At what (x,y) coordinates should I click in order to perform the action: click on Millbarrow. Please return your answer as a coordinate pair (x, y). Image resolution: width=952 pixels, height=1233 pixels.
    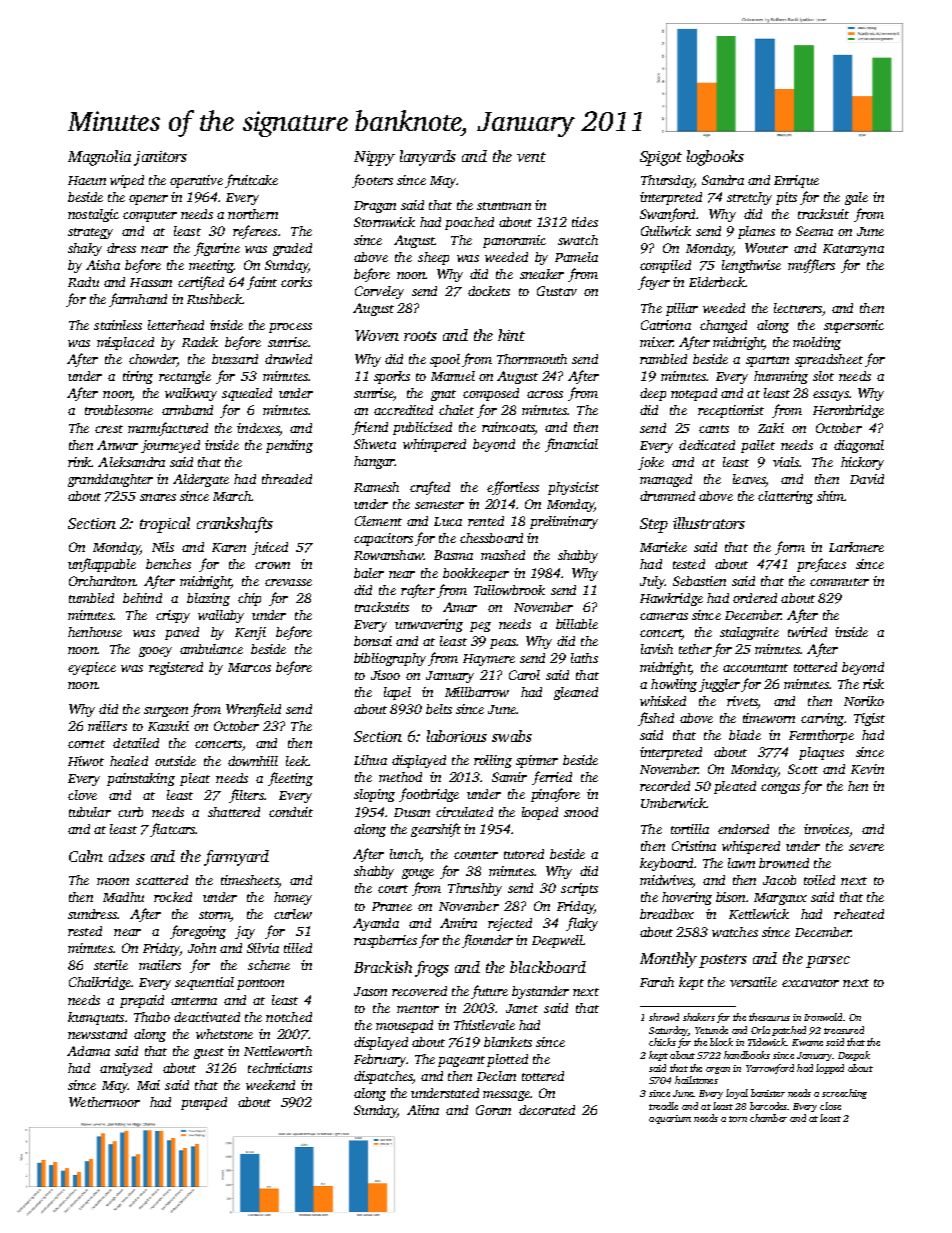
    Looking at the image, I should click on (477, 692).
